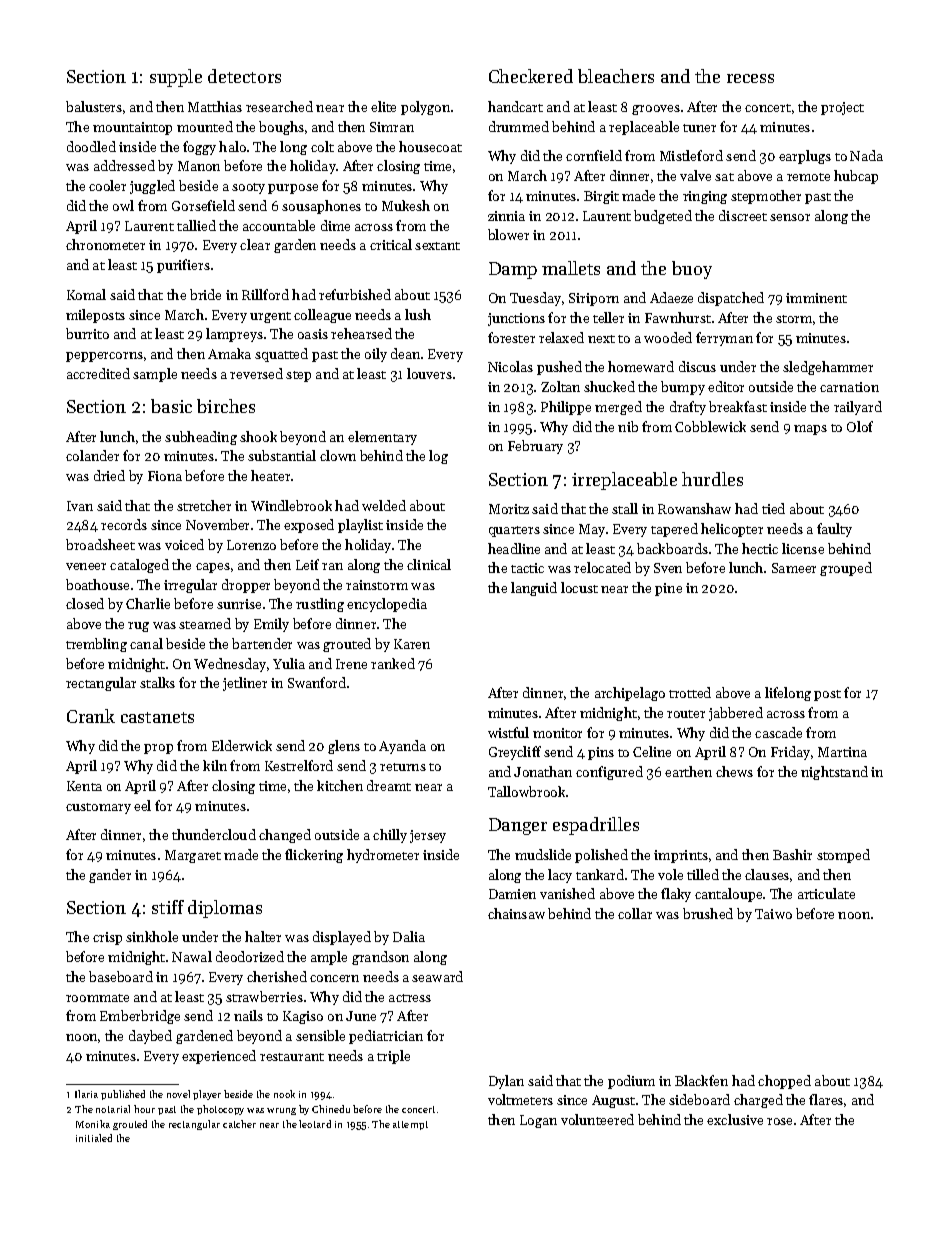 This screenshot has height=1233, width=952. What do you see at coordinates (543, 854) in the screenshot?
I see `mudslide` at bounding box center [543, 854].
